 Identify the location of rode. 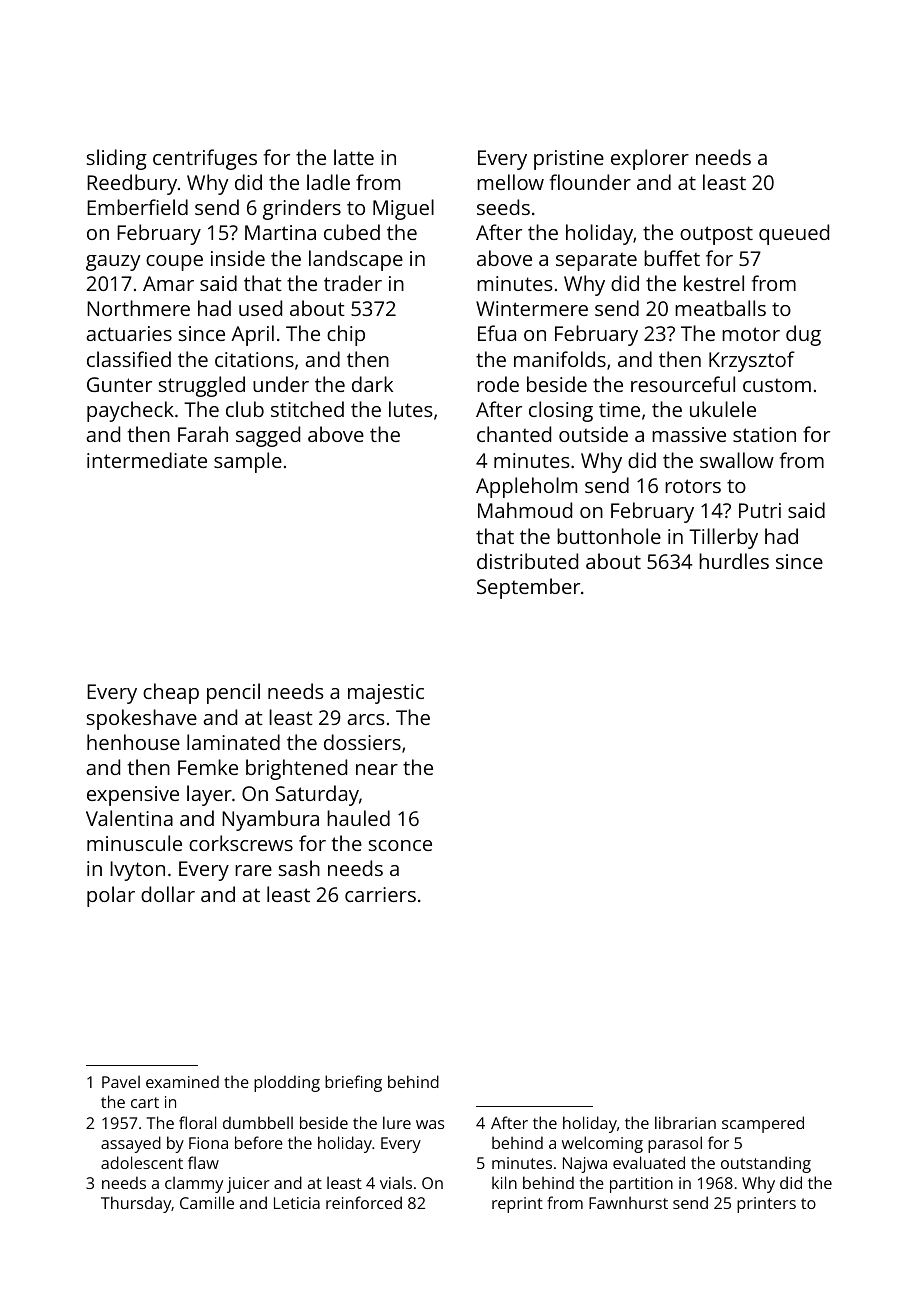
(498, 384).
